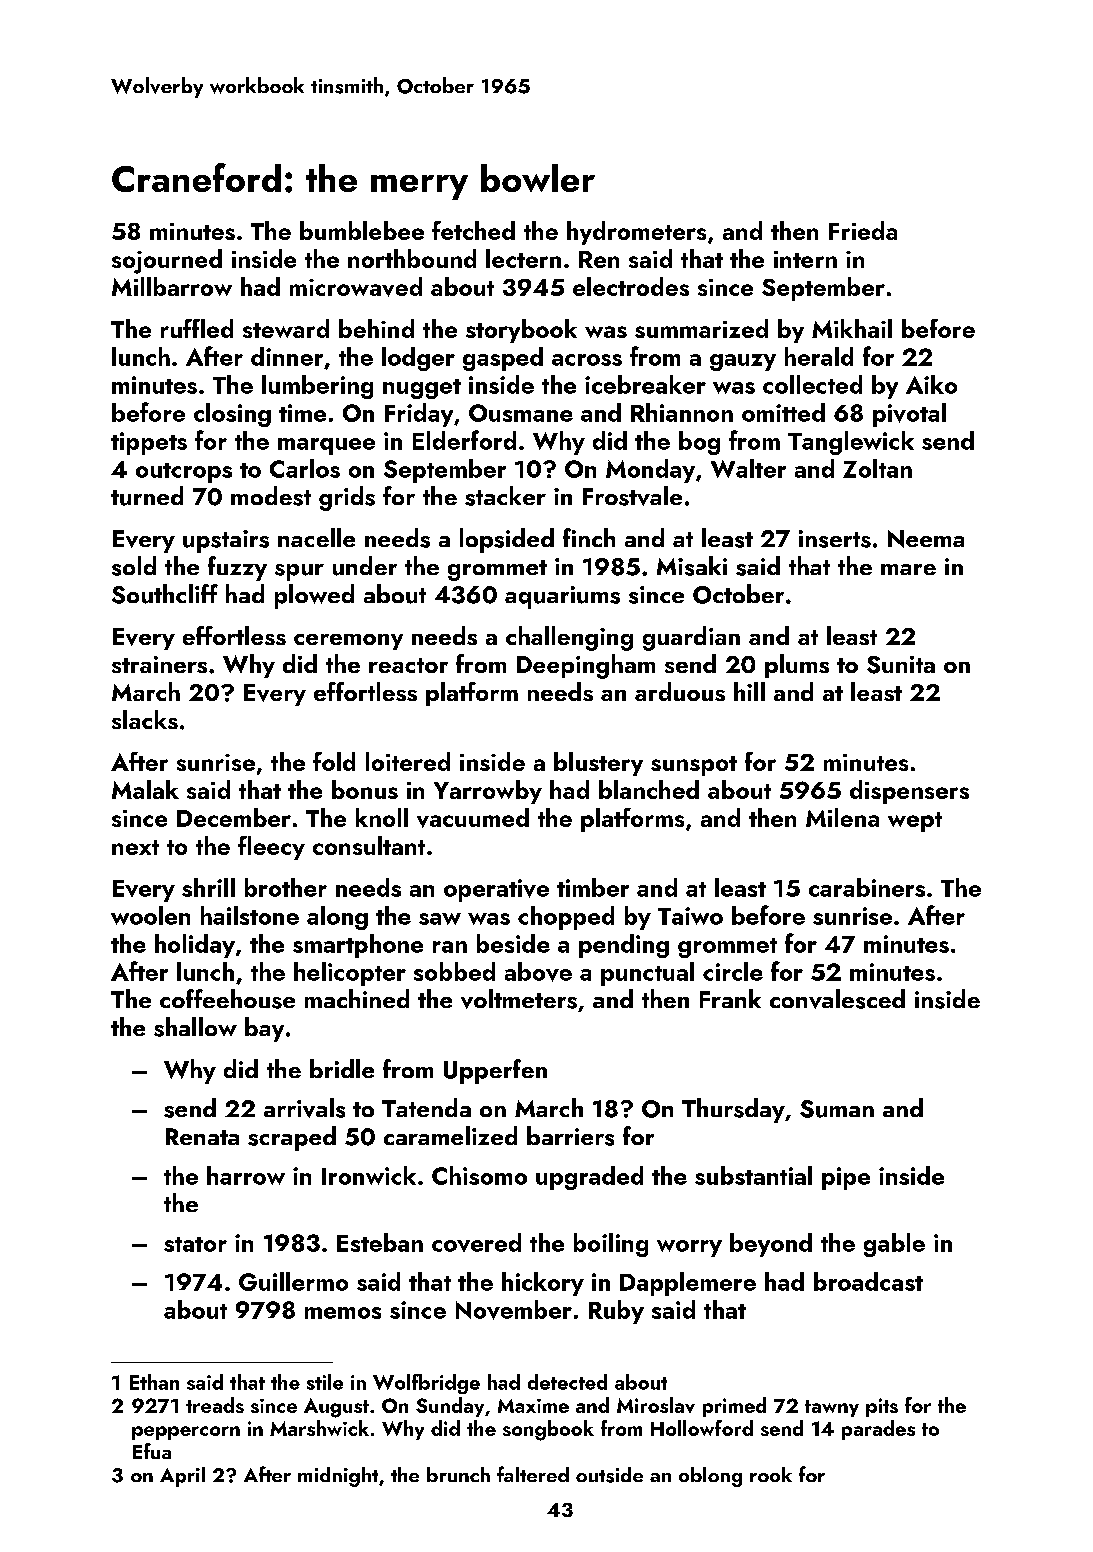 This page has width=1093, height=1552. What do you see at coordinates (863, 230) in the page?
I see `Frieda` at bounding box center [863, 230].
